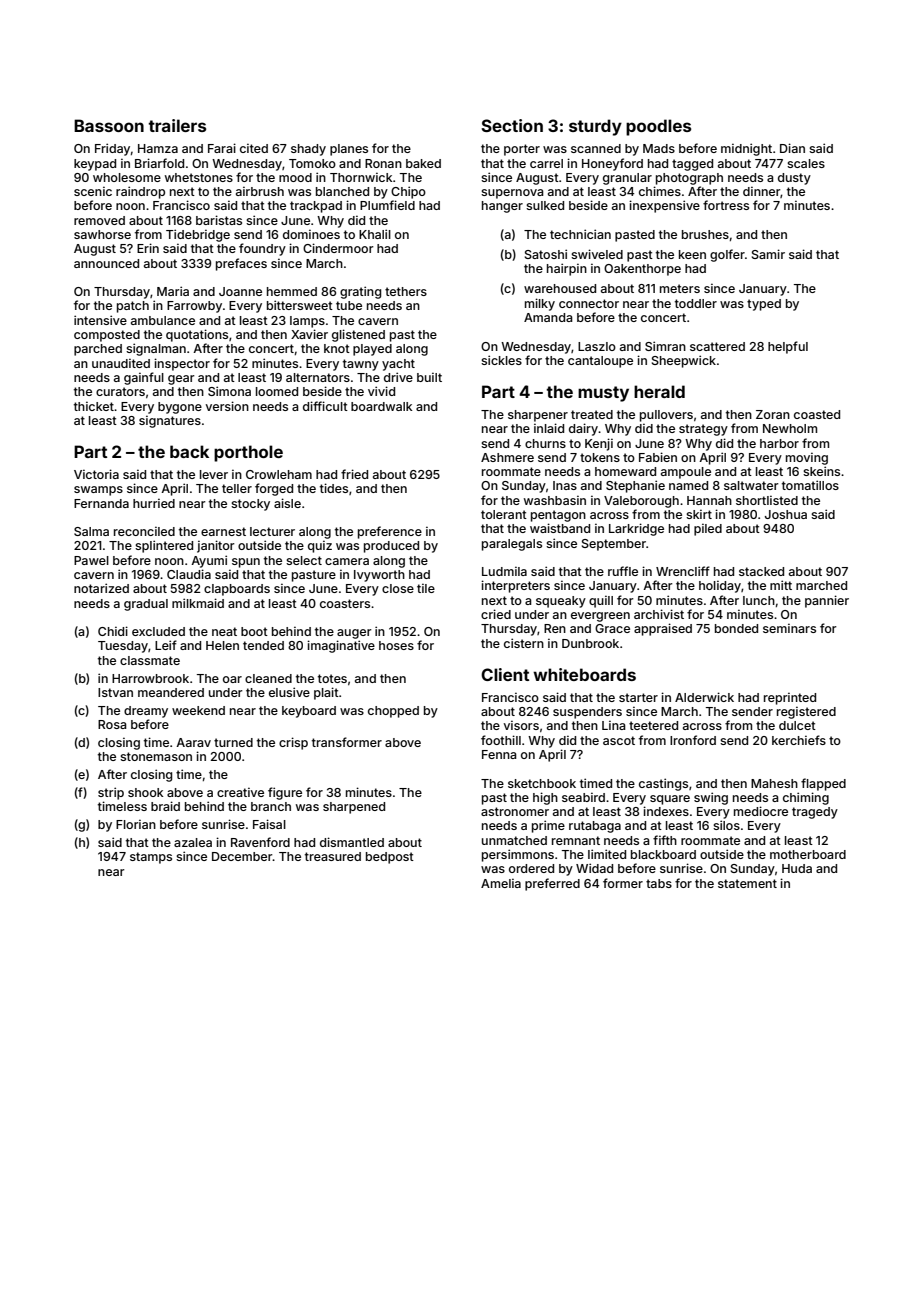 The width and height of the page is (924, 1308). I want to click on Dian, so click(792, 148).
